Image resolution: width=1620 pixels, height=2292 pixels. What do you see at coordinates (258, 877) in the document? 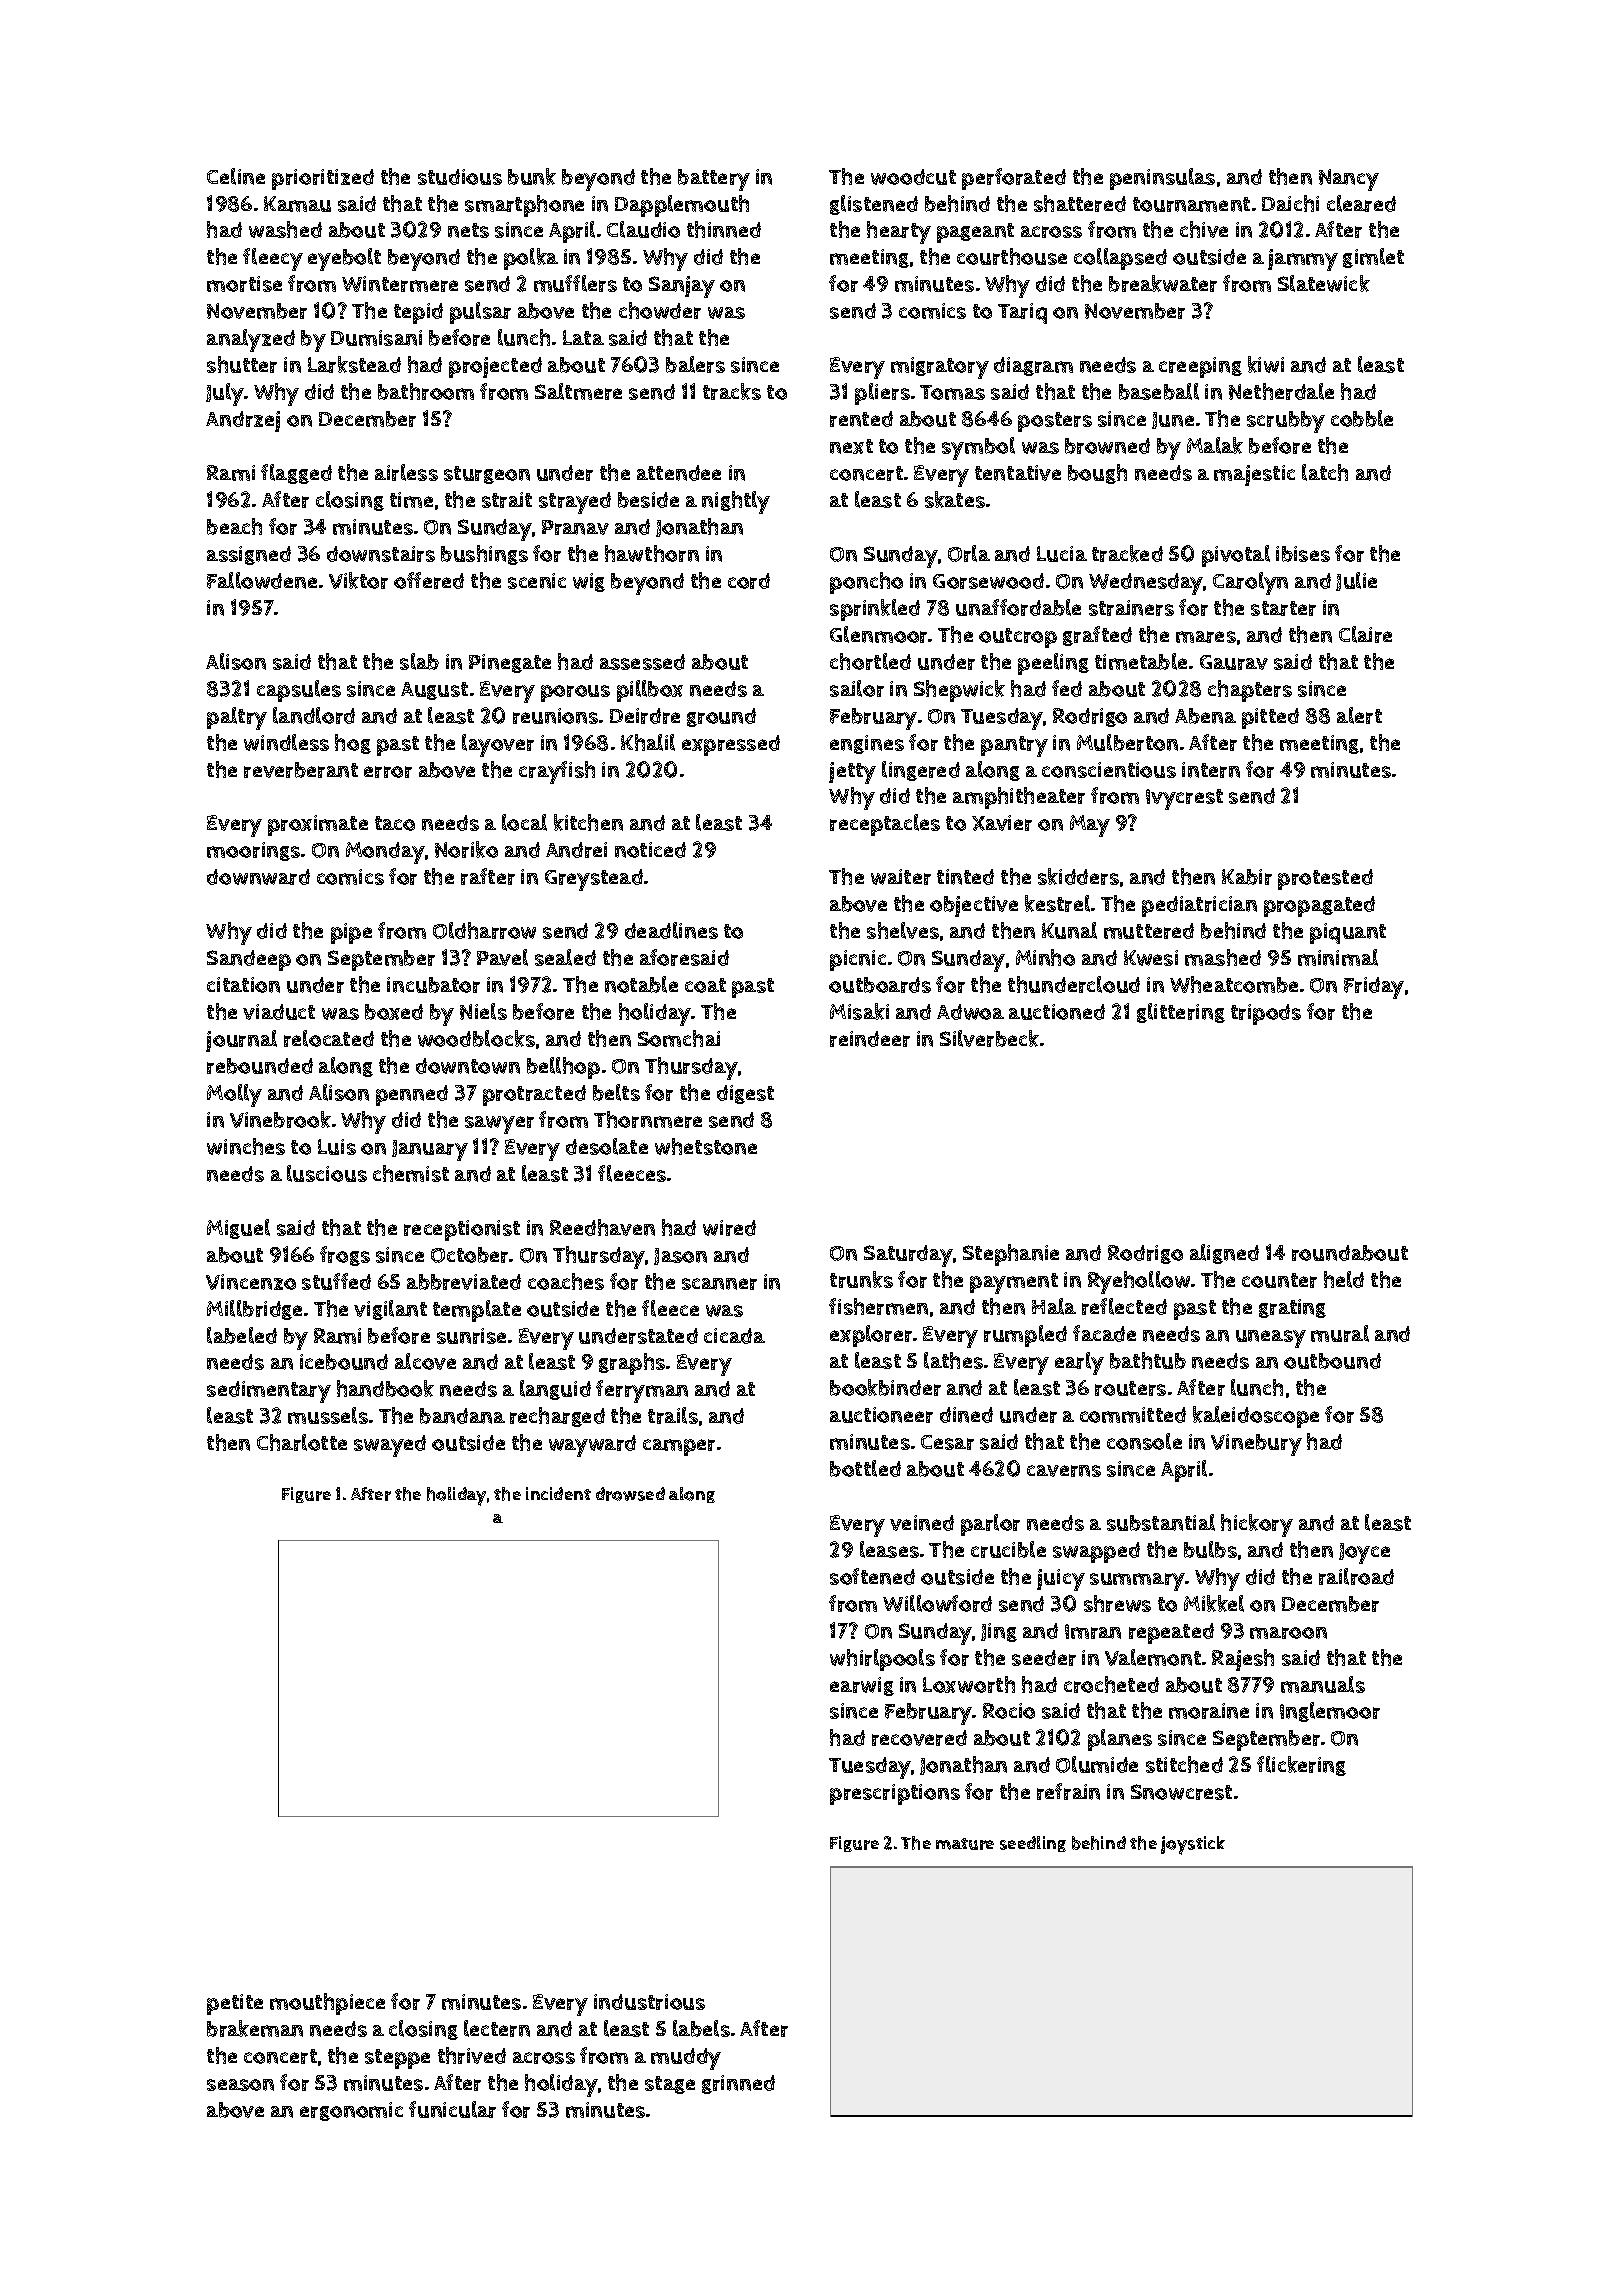
I see `downward` at bounding box center [258, 877].
